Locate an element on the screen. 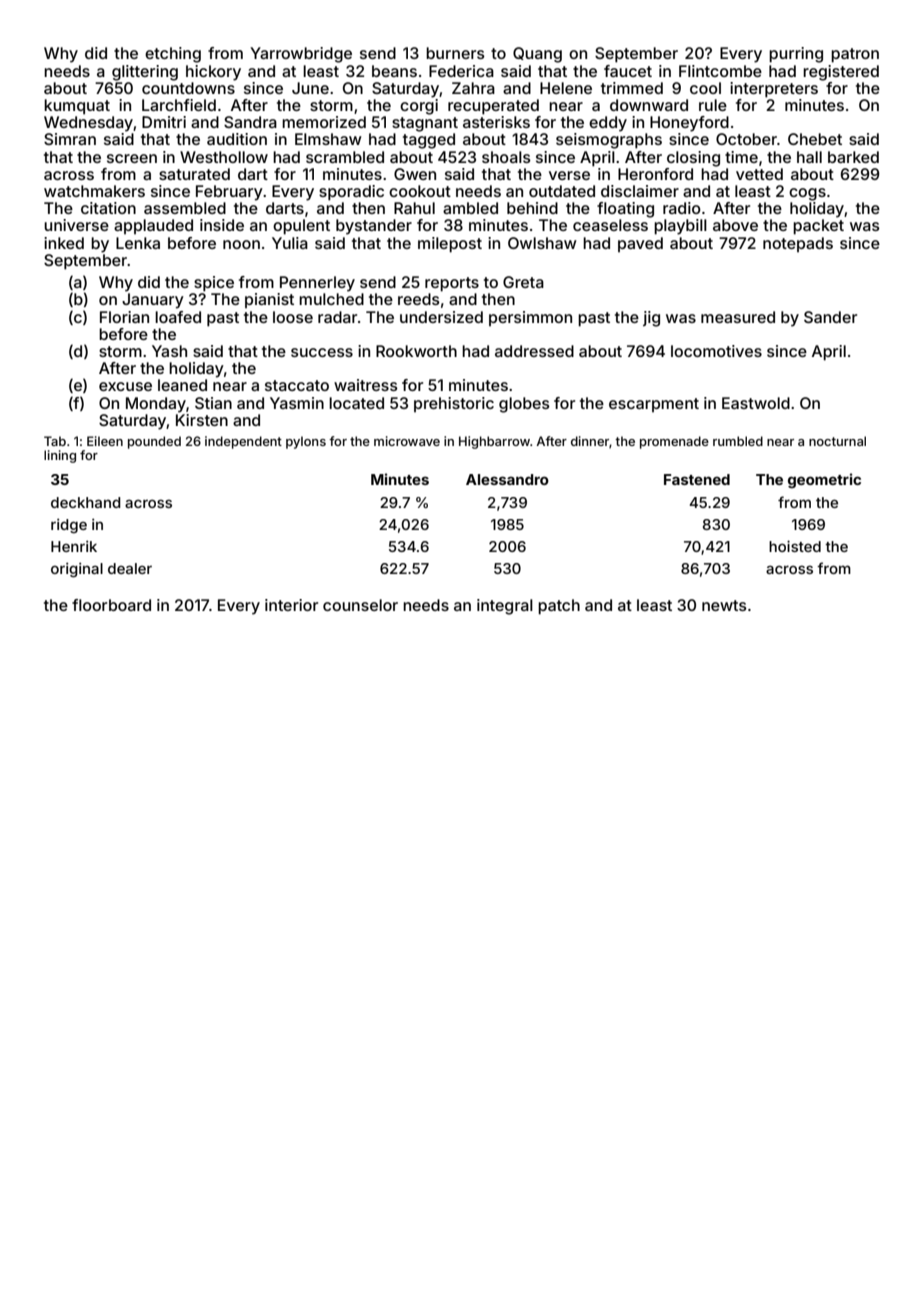 This screenshot has width=924, height=1308. outdated is located at coordinates (562, 191).
